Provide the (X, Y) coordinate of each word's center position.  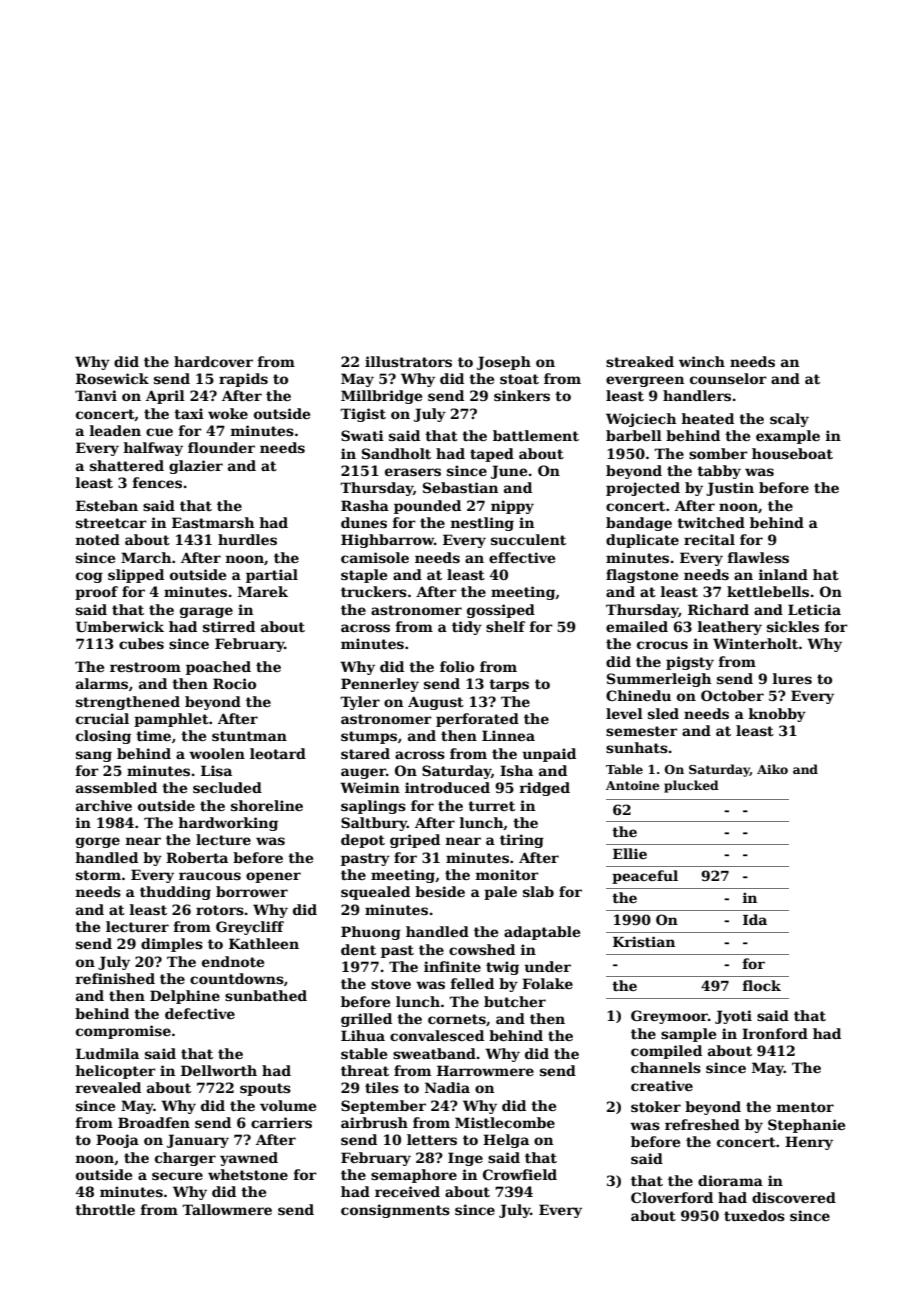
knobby (777, 715)
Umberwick (120, 626)
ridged (545, 789)
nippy (512, 507)
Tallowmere (227, 1209)
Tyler (360, 703)
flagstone (642, 576)
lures (792, 678)
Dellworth (219, 1070)
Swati (362, 435)
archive (104, 805)
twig (502, 968)
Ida (755, 919)
